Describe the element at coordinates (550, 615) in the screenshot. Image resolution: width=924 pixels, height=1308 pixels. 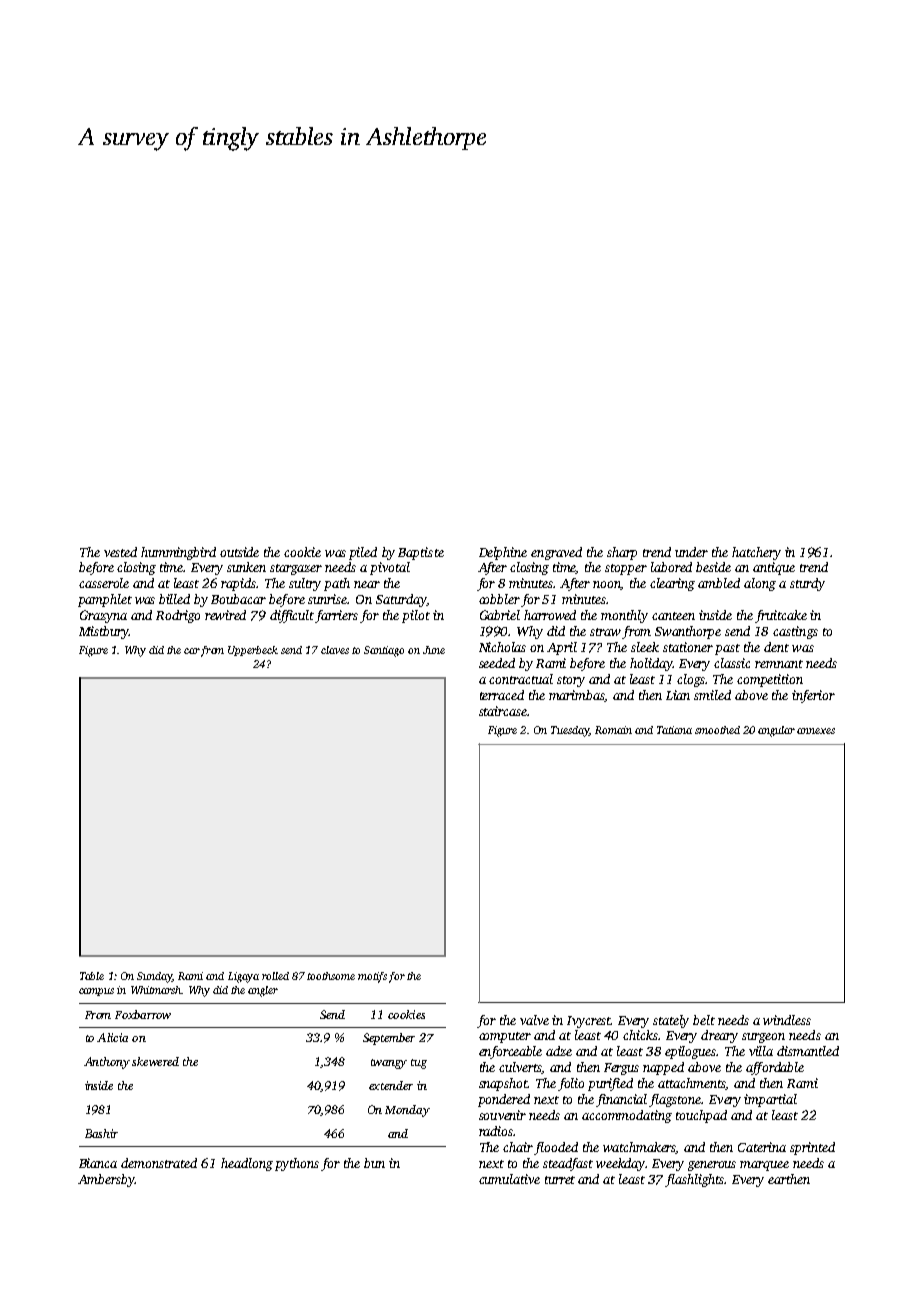
I see `harrowed` at that location.
